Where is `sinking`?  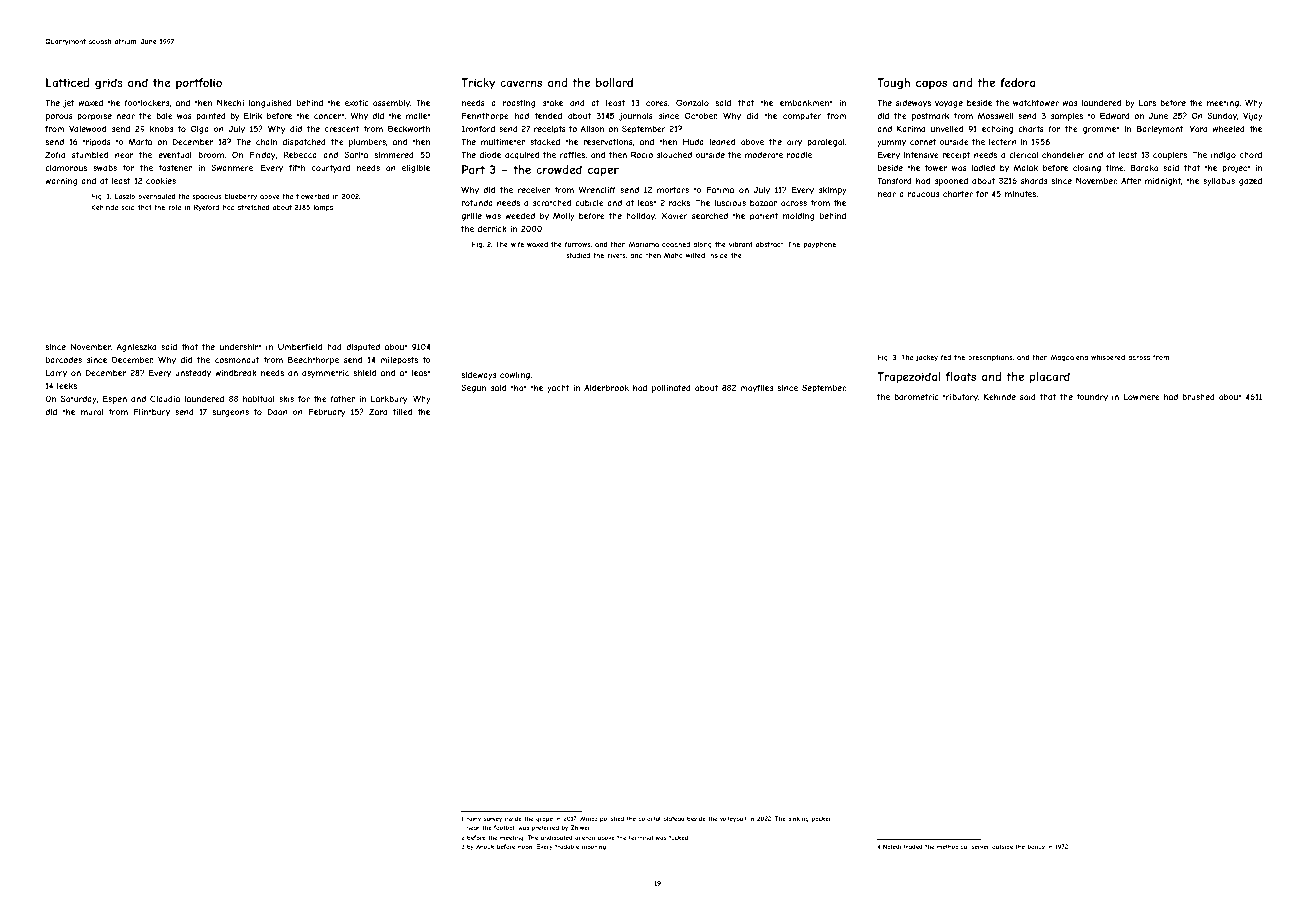 sinking is located at coordinates (798, 819).
